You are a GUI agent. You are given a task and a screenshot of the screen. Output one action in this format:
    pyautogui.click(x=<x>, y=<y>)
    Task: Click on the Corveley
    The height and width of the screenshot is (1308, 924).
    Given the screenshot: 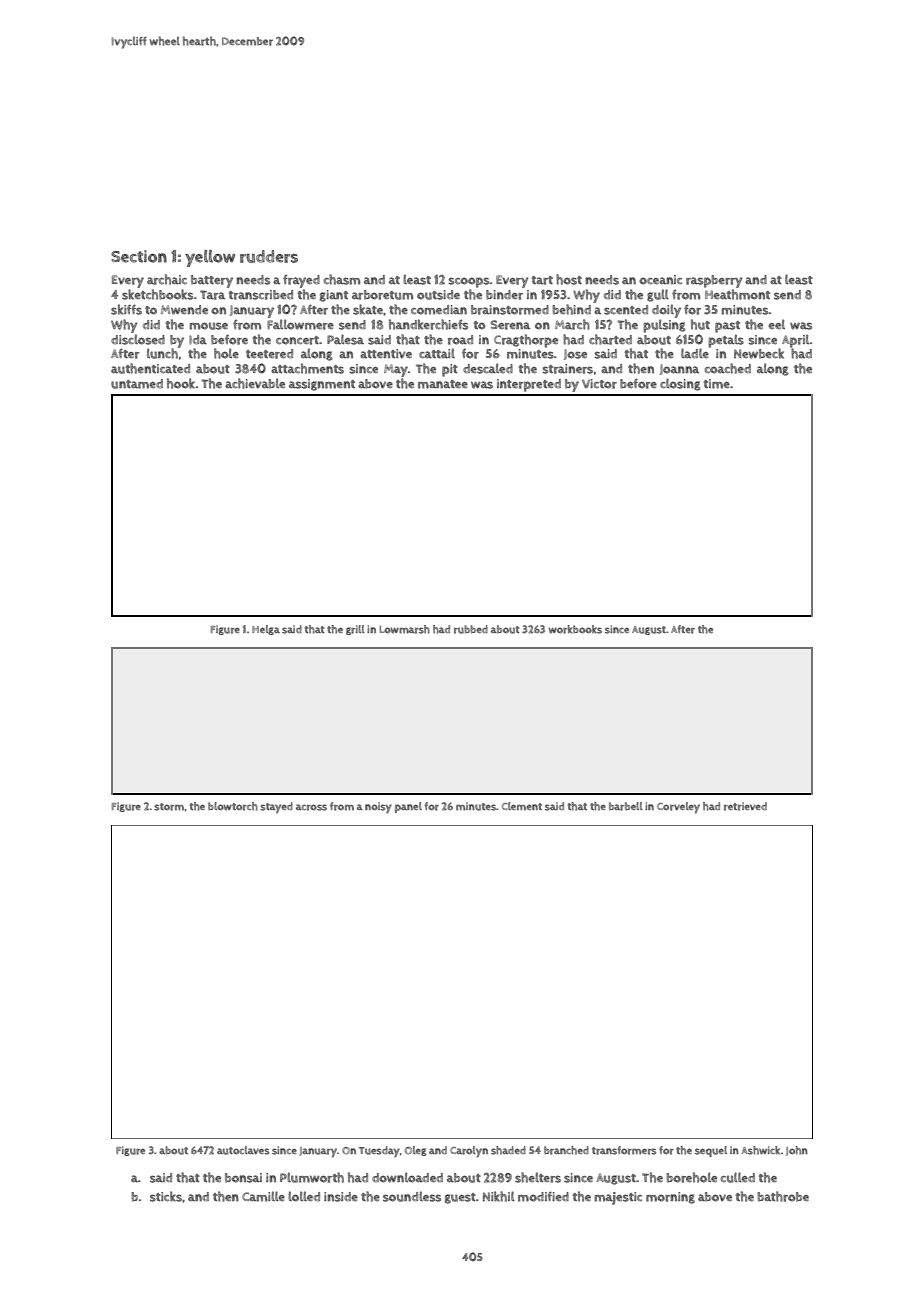 What is the action you would take?
    pyautogui.click(x=678, y=808)
